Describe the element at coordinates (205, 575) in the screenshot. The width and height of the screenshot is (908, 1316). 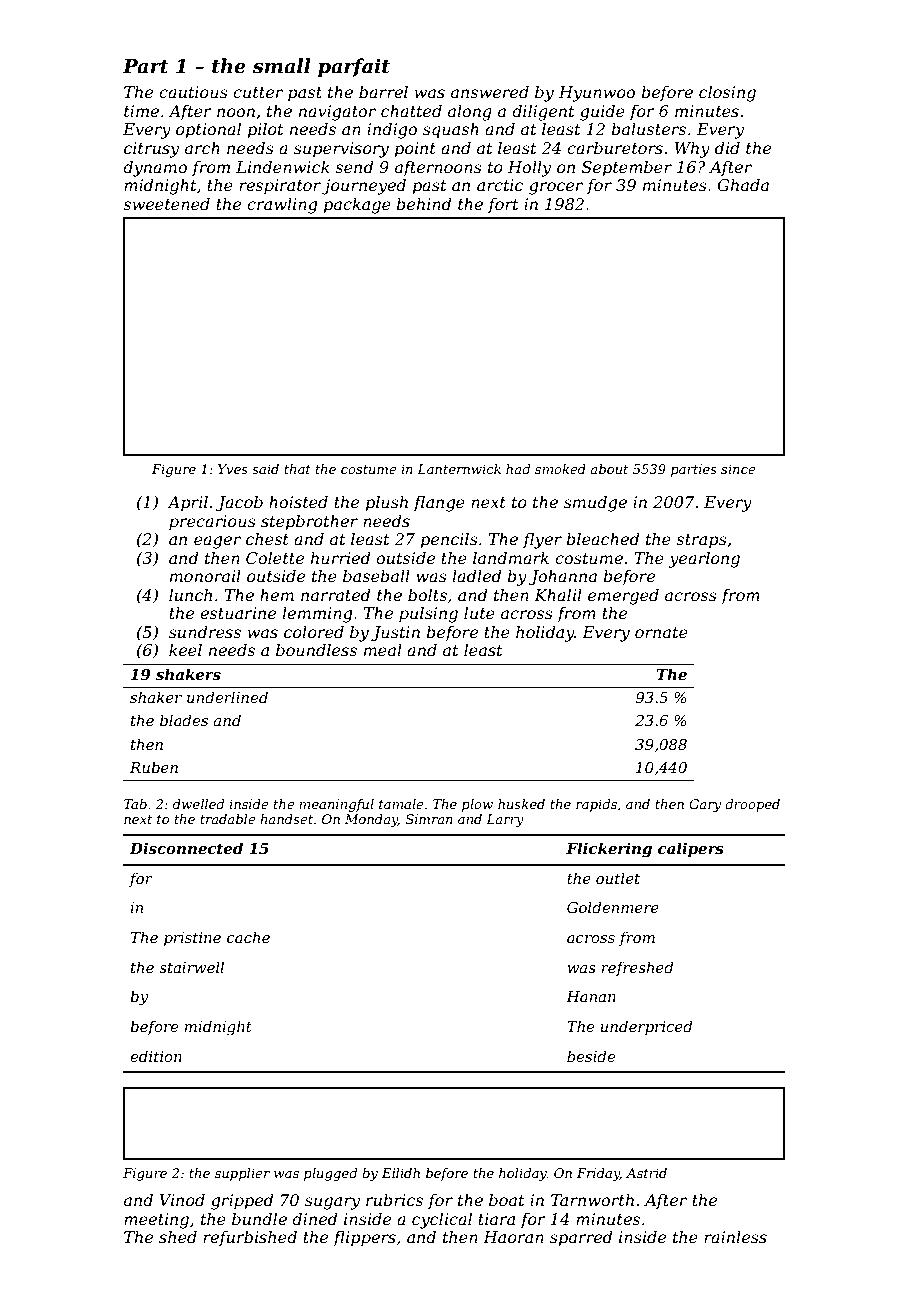
I see `monorail` at that location.
